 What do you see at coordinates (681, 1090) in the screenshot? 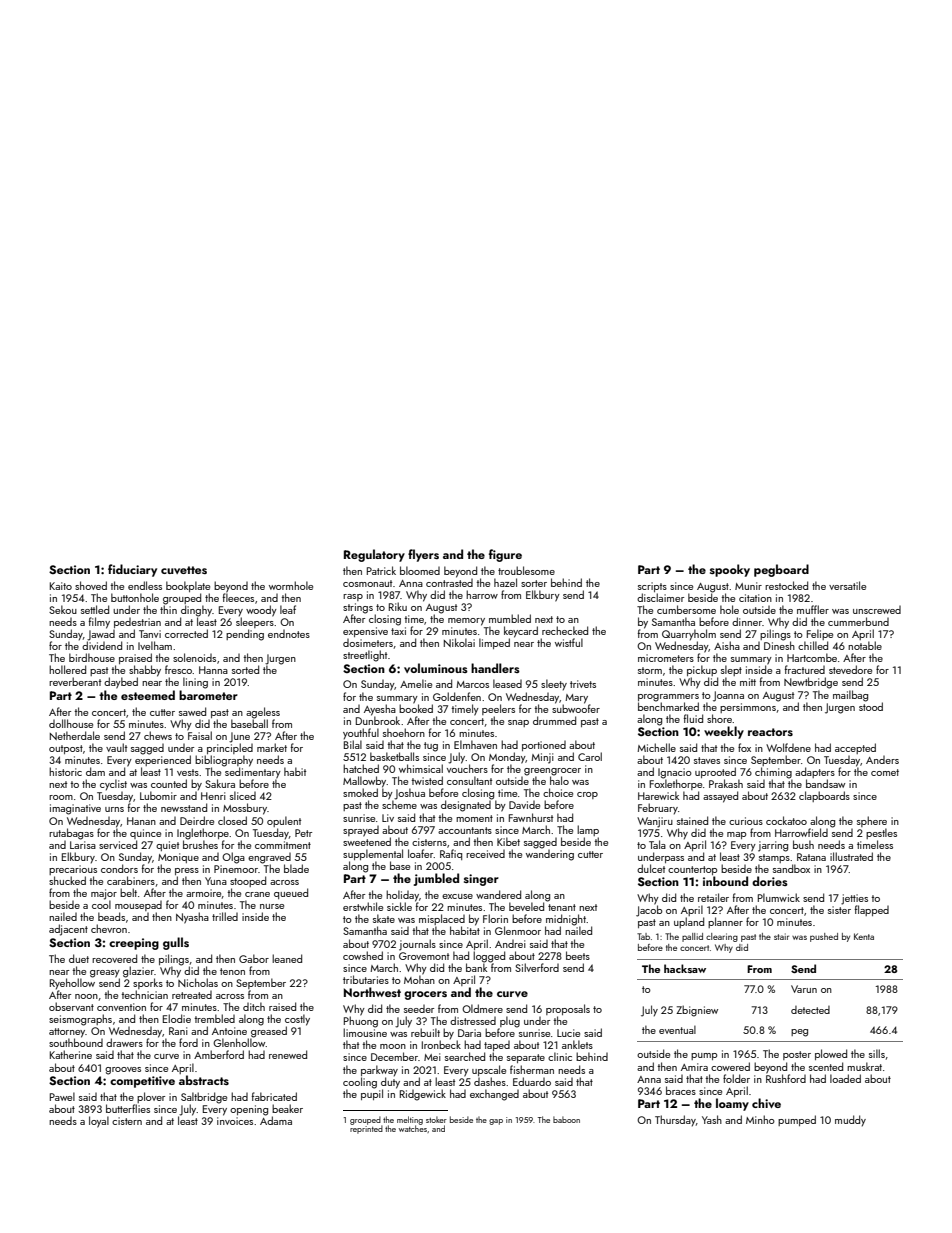
I see `braces` at bounding box center [681, 1090].
